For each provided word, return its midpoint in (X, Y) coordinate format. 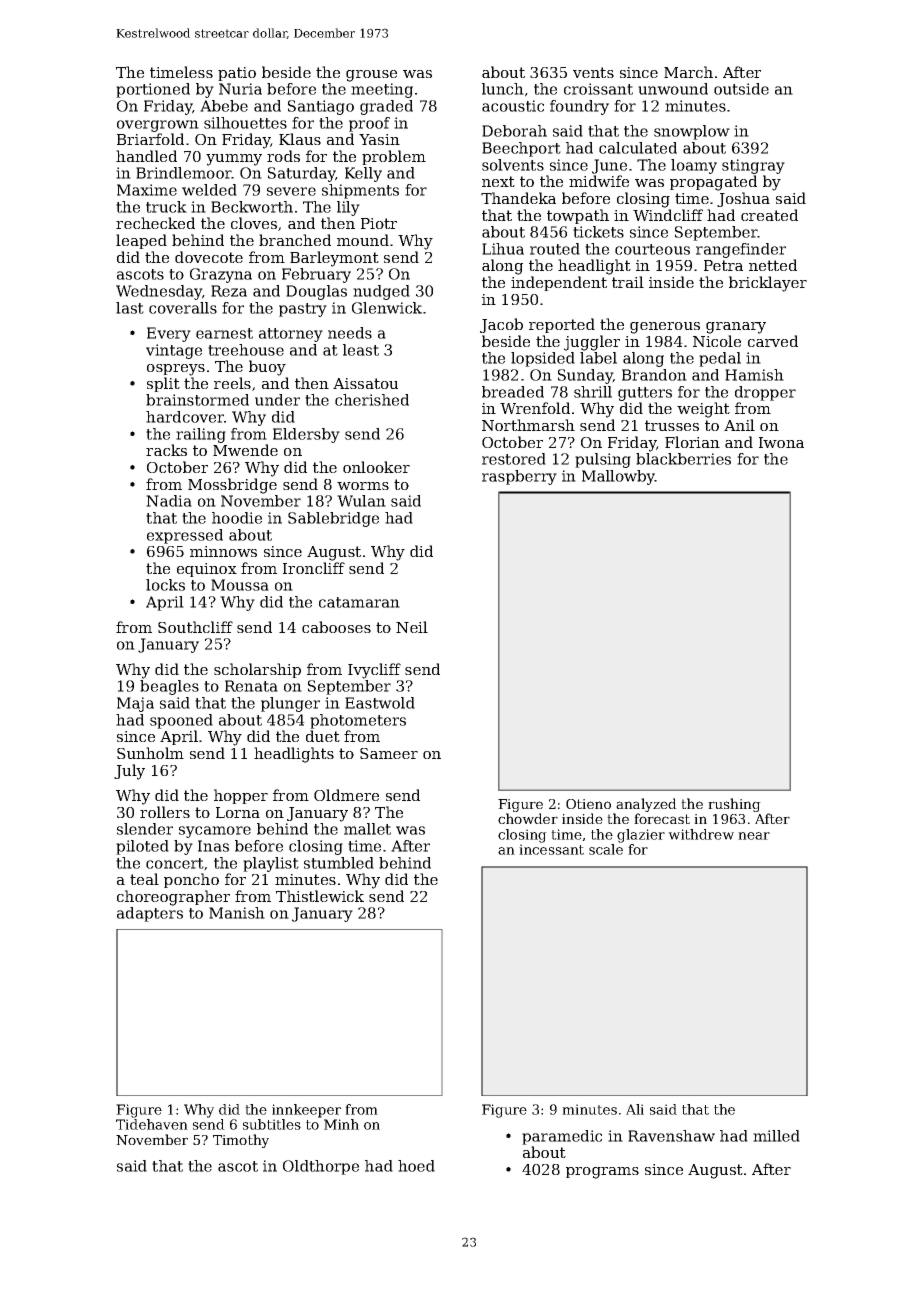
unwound (673, 89)
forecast (662, 818)
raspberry (519, 477)
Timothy (241, 1141)
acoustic (513, 106)
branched (295, 240)
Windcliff (668, 215)
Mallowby (618, 477)
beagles (169, 687)
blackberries (683, 459)
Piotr (379, 223)
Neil (412, 627)
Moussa (240, 585)
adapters (150, 914)
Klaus (300, 139)
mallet (367, 829)
